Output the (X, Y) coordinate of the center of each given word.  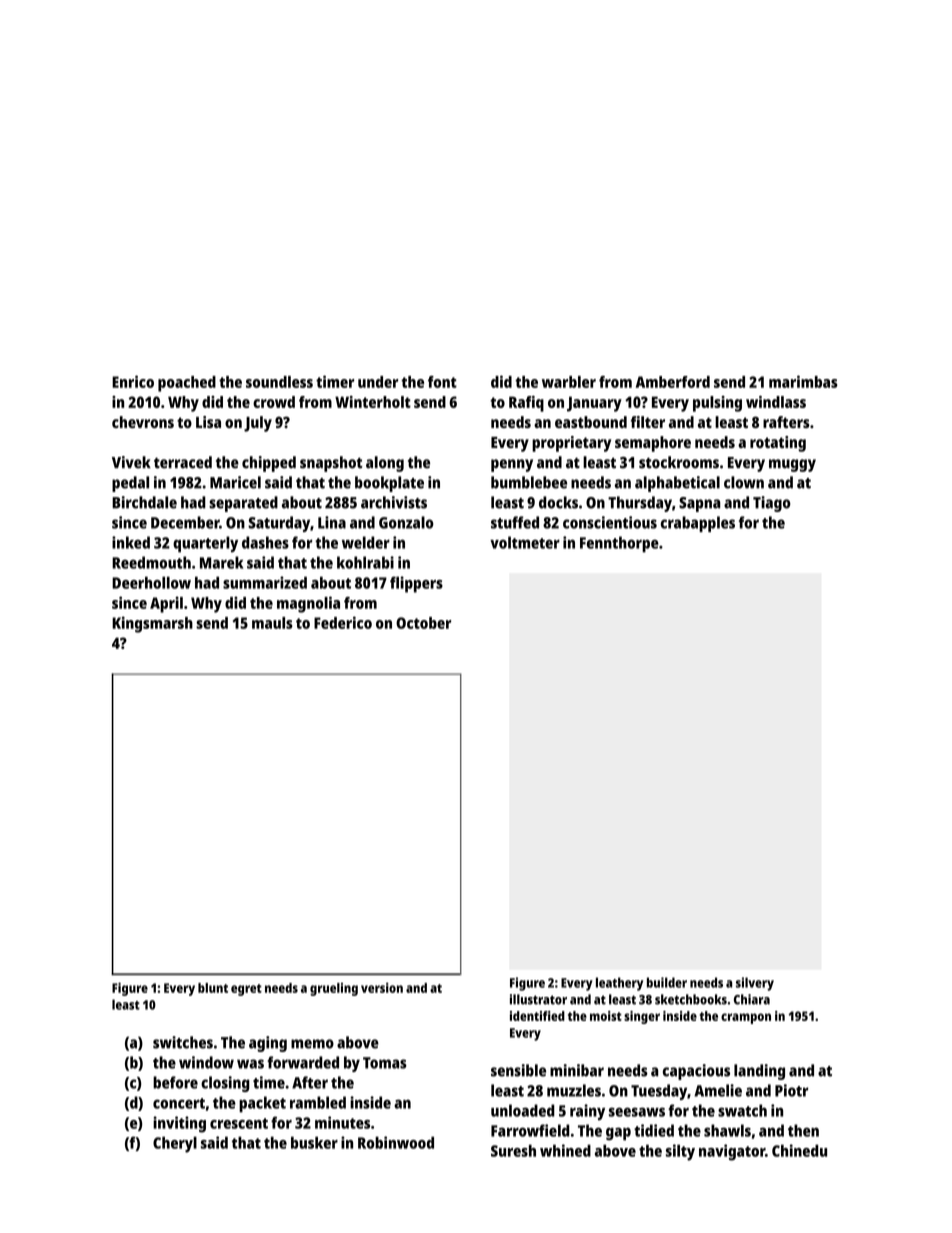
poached (187, 384)
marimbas (803, 381)
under (378, 382)
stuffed (515, 522)
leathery (619, 984)
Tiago (772, 504)
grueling (334, 989)
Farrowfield (530, 1130)
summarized (265, 582)
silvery (755, 984)
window (206, 1062)
